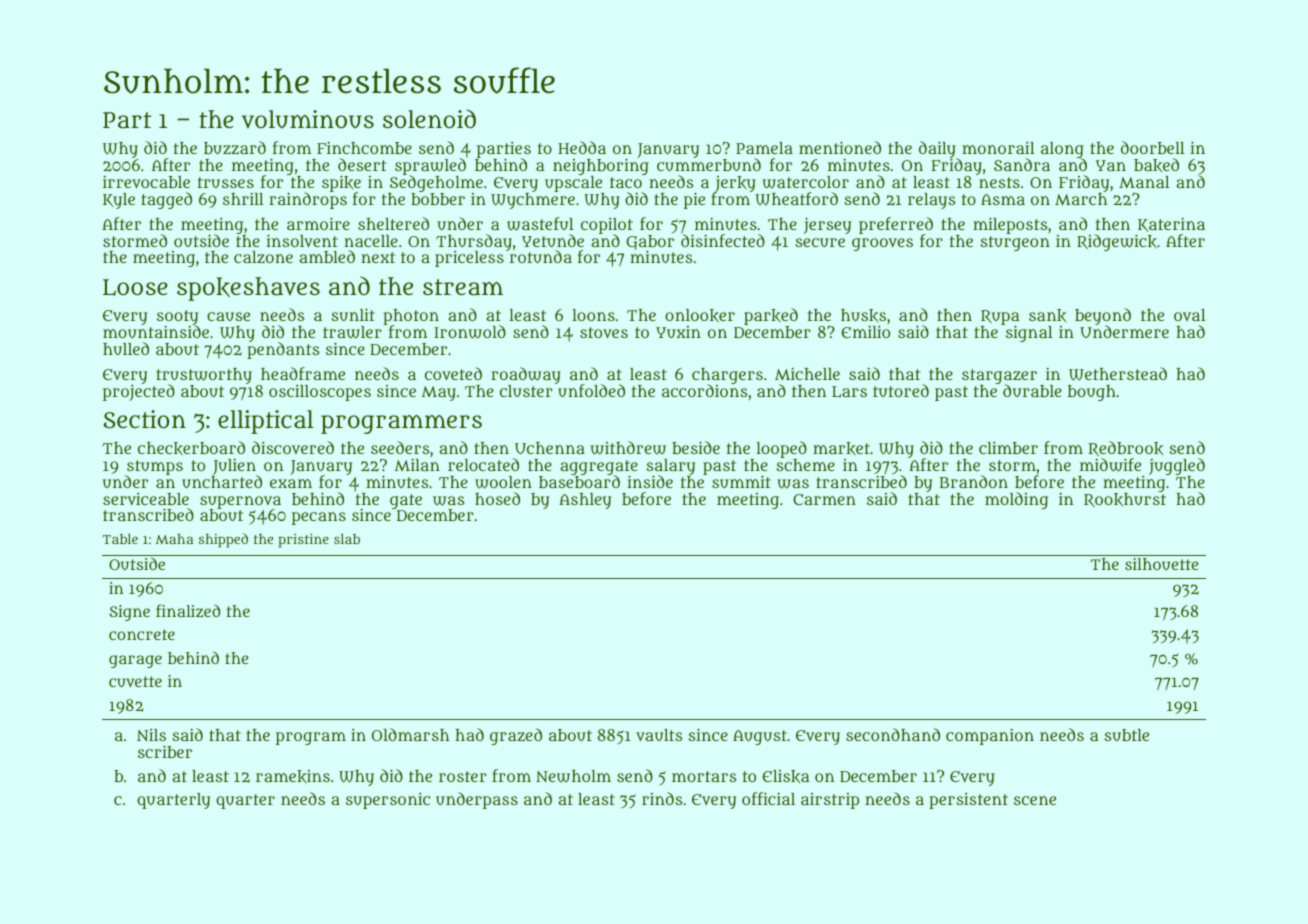 This page has width=1308, height=924. What do you see at coordinates (1016, 500) in the page?
I see `molding` at bounding box center [1016, 500].
